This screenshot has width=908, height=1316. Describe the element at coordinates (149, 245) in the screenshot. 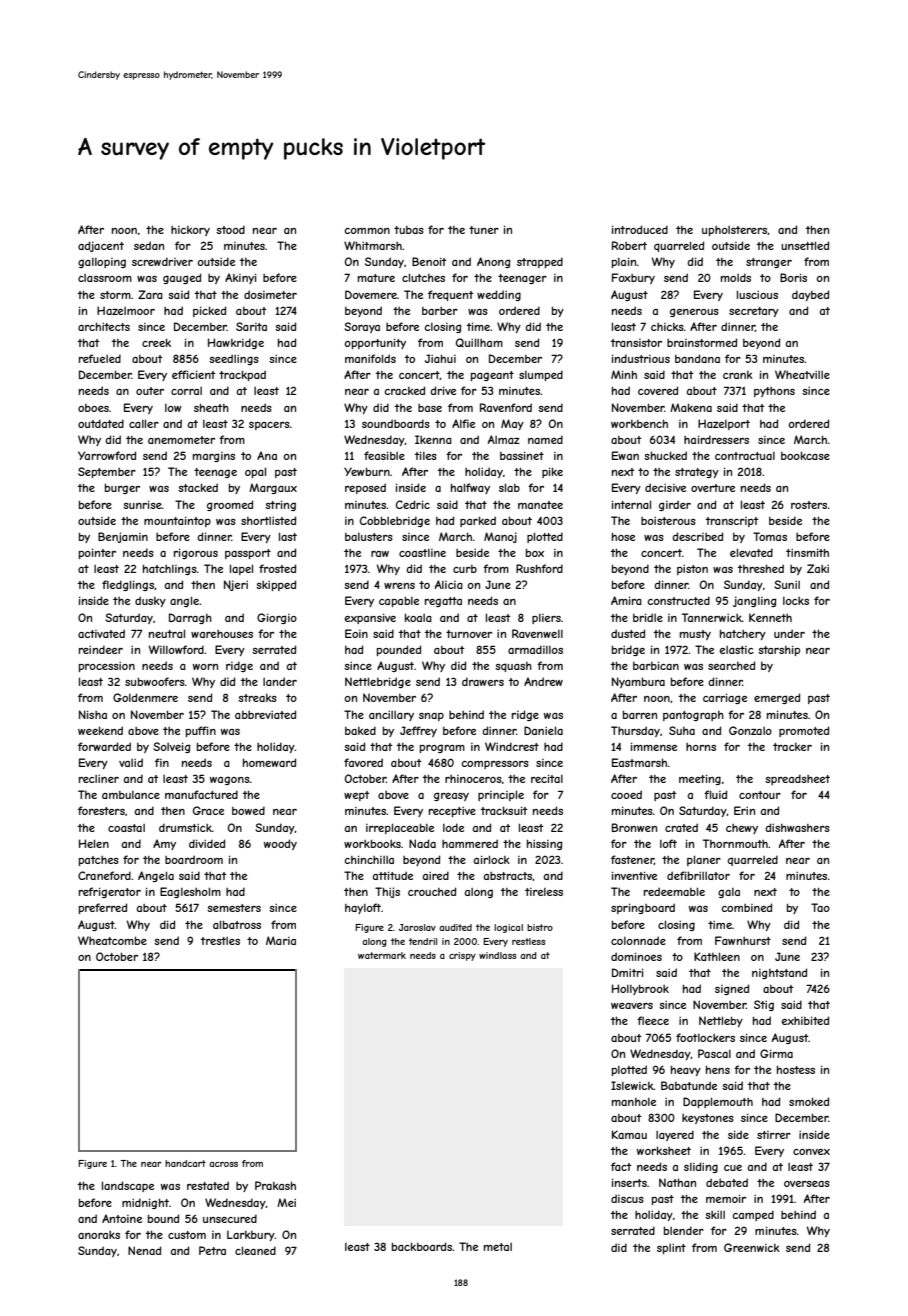

I see `sedan` at that location.
